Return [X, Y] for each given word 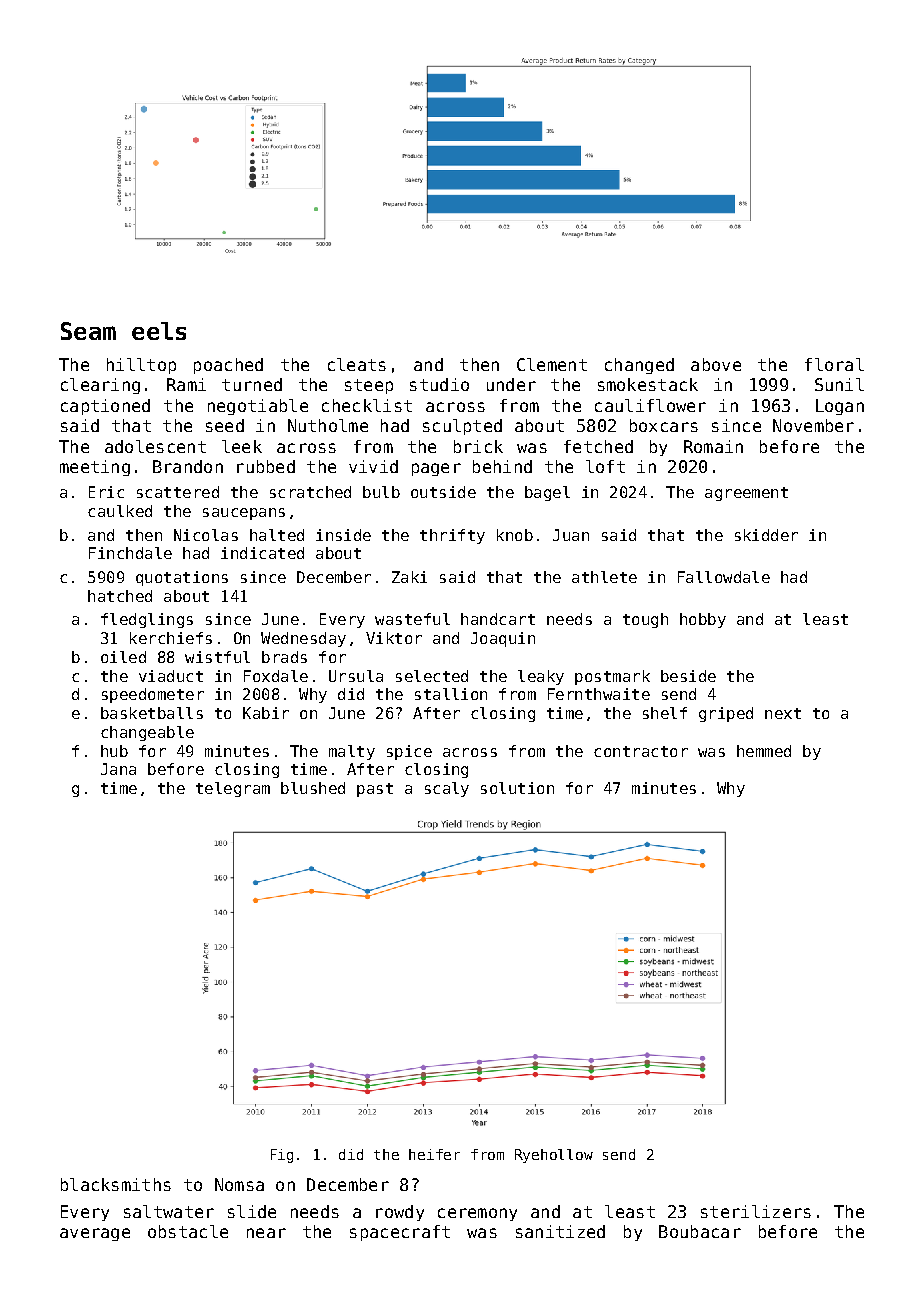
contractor [641, 751]
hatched [120, 596]
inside [343, 535]
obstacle [188, 1231]
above [716, 364]
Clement [552, 364]
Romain [713, 446]
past [375, 790]
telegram [233, 789]
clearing [100, 386]
